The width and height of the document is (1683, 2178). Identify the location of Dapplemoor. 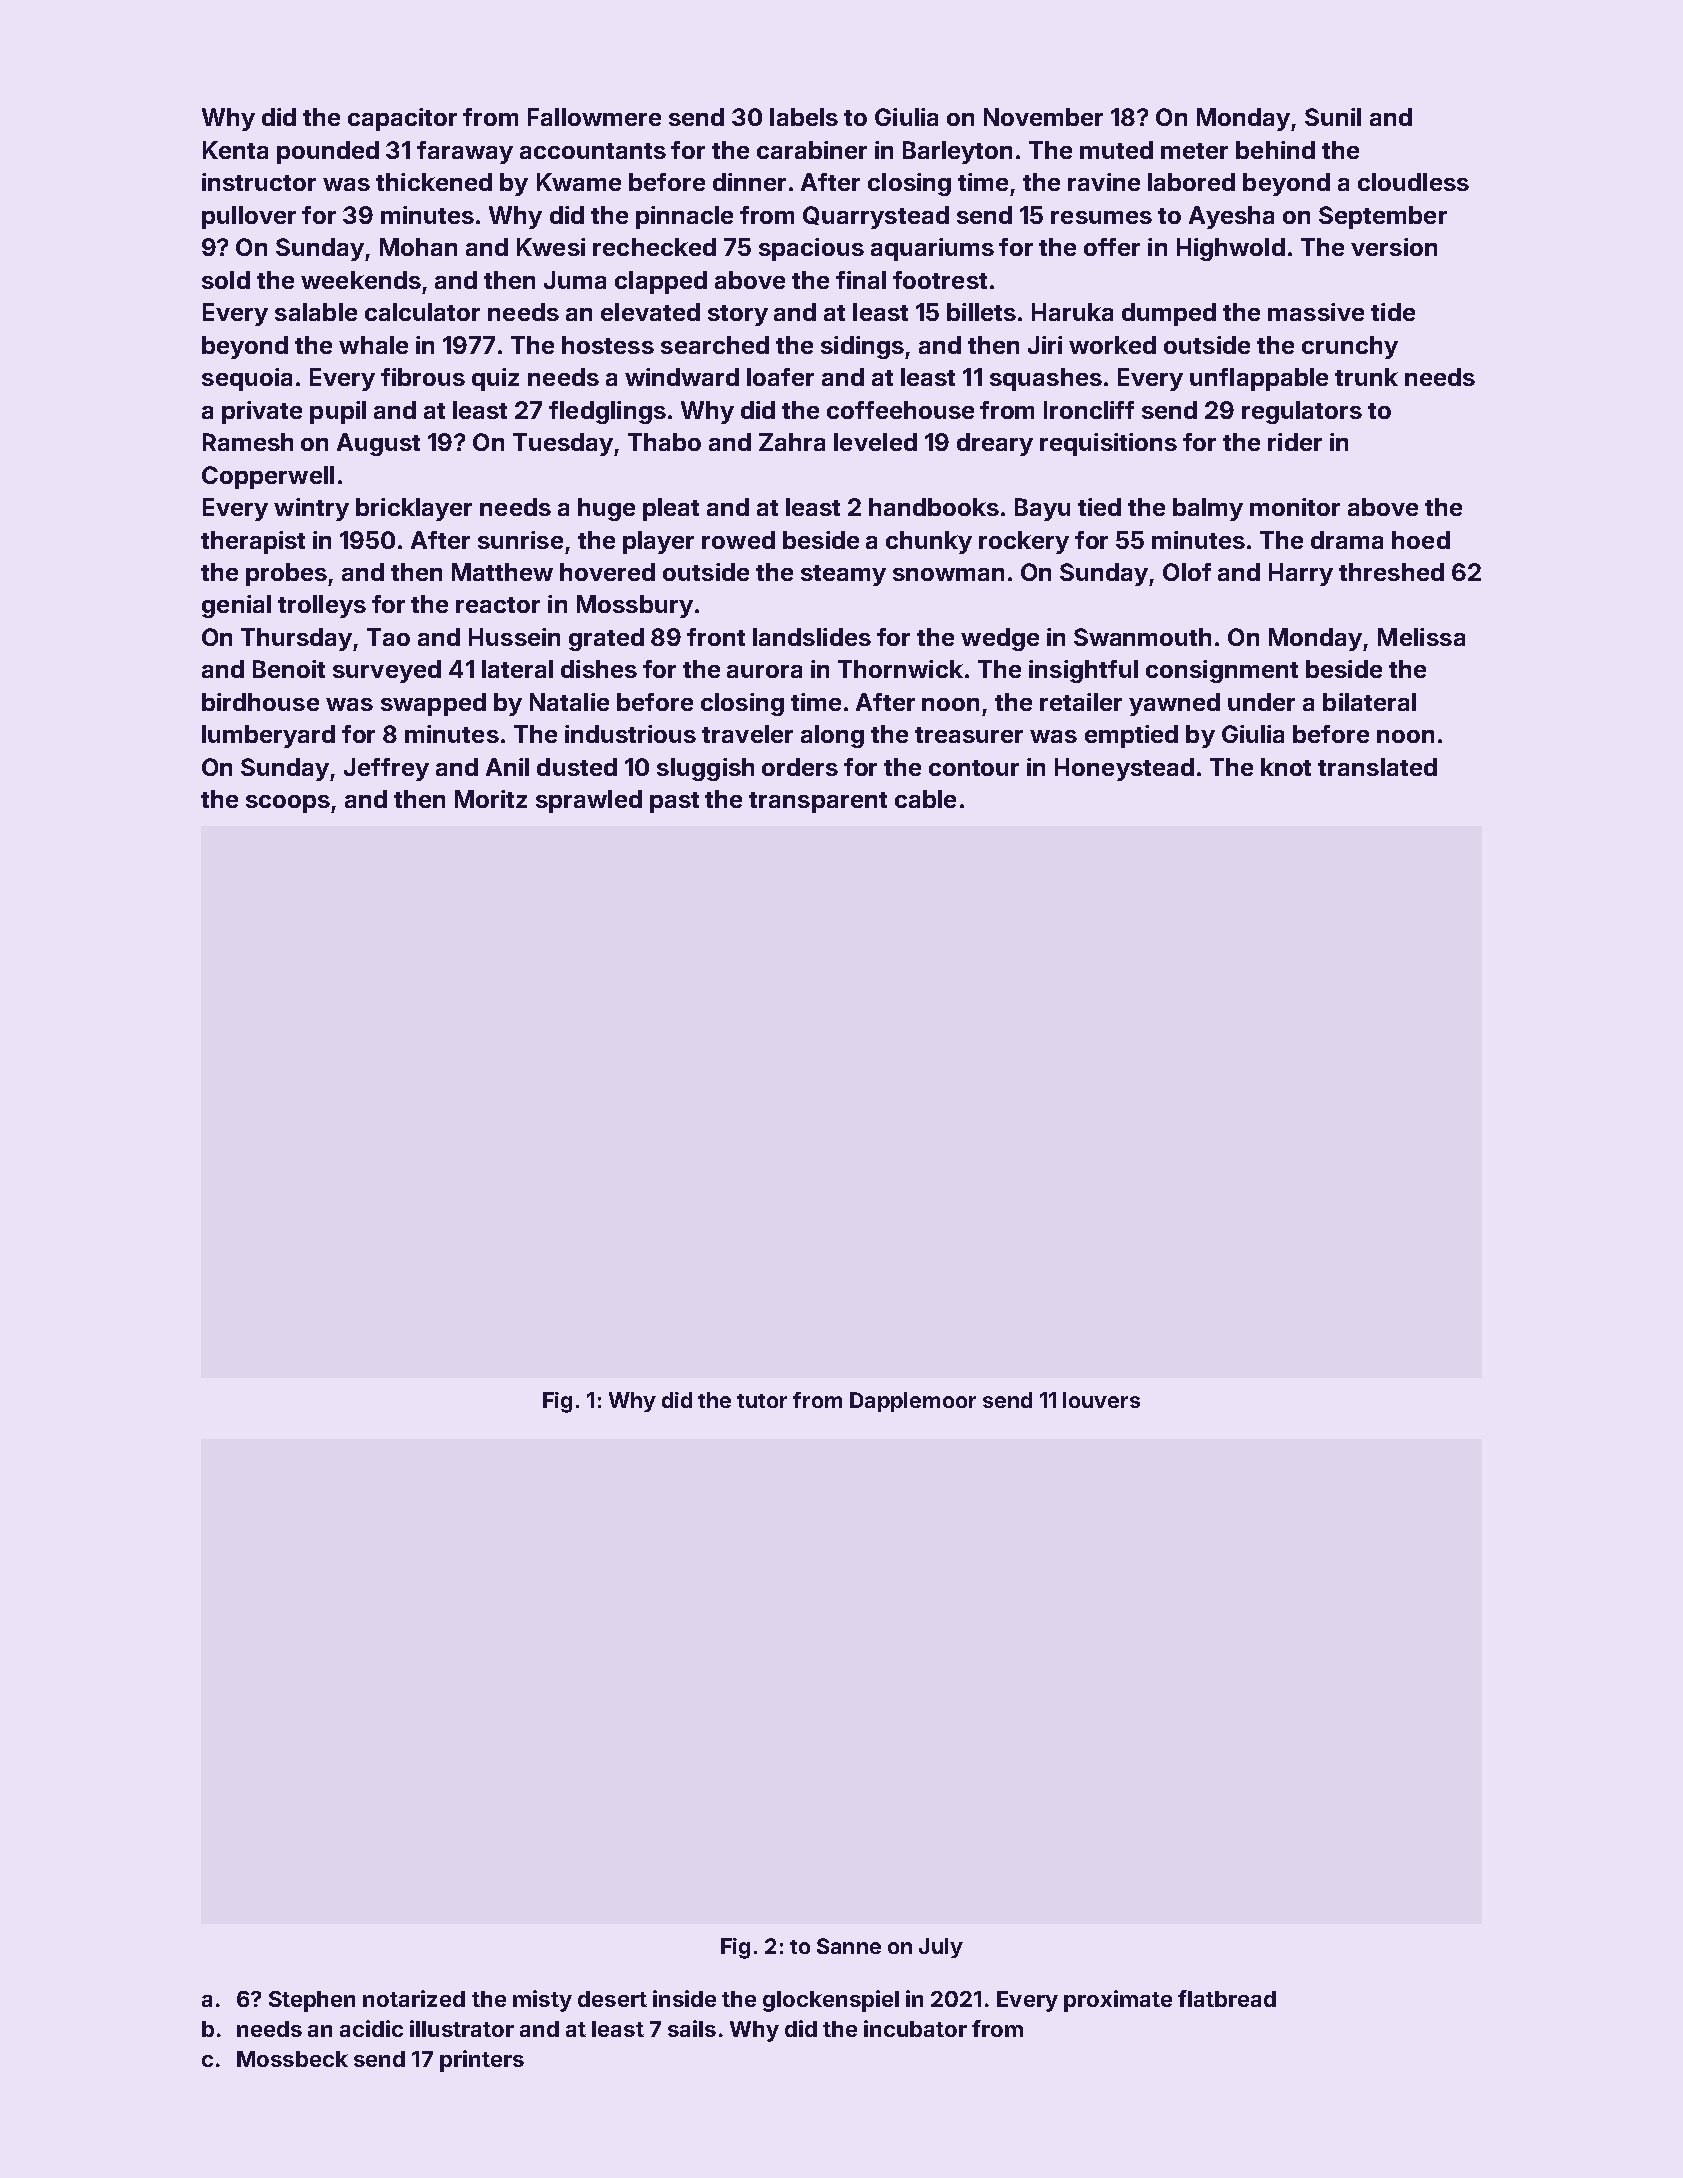
(913, 1402).
